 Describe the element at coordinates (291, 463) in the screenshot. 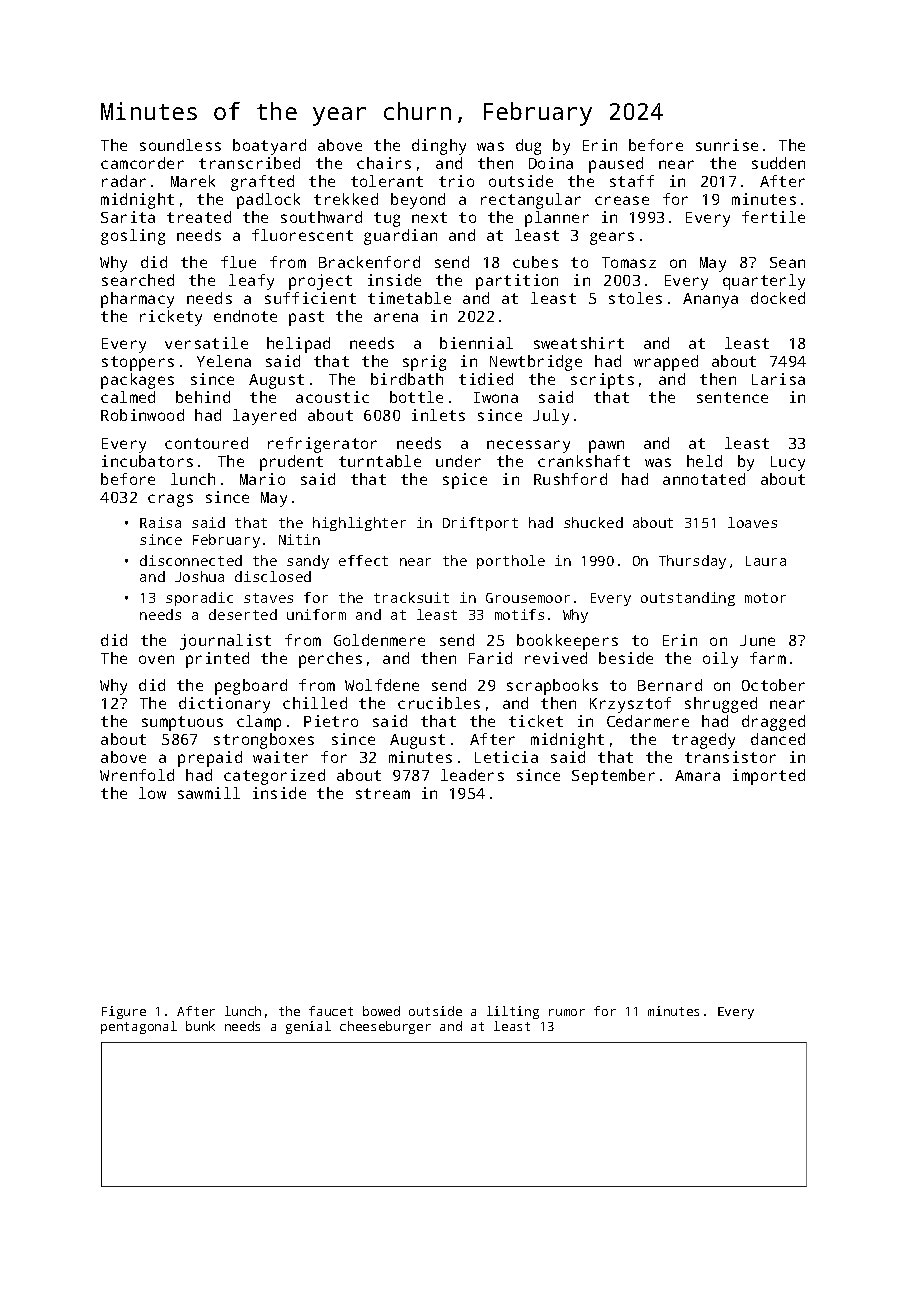

I see `prudent` at that location.
